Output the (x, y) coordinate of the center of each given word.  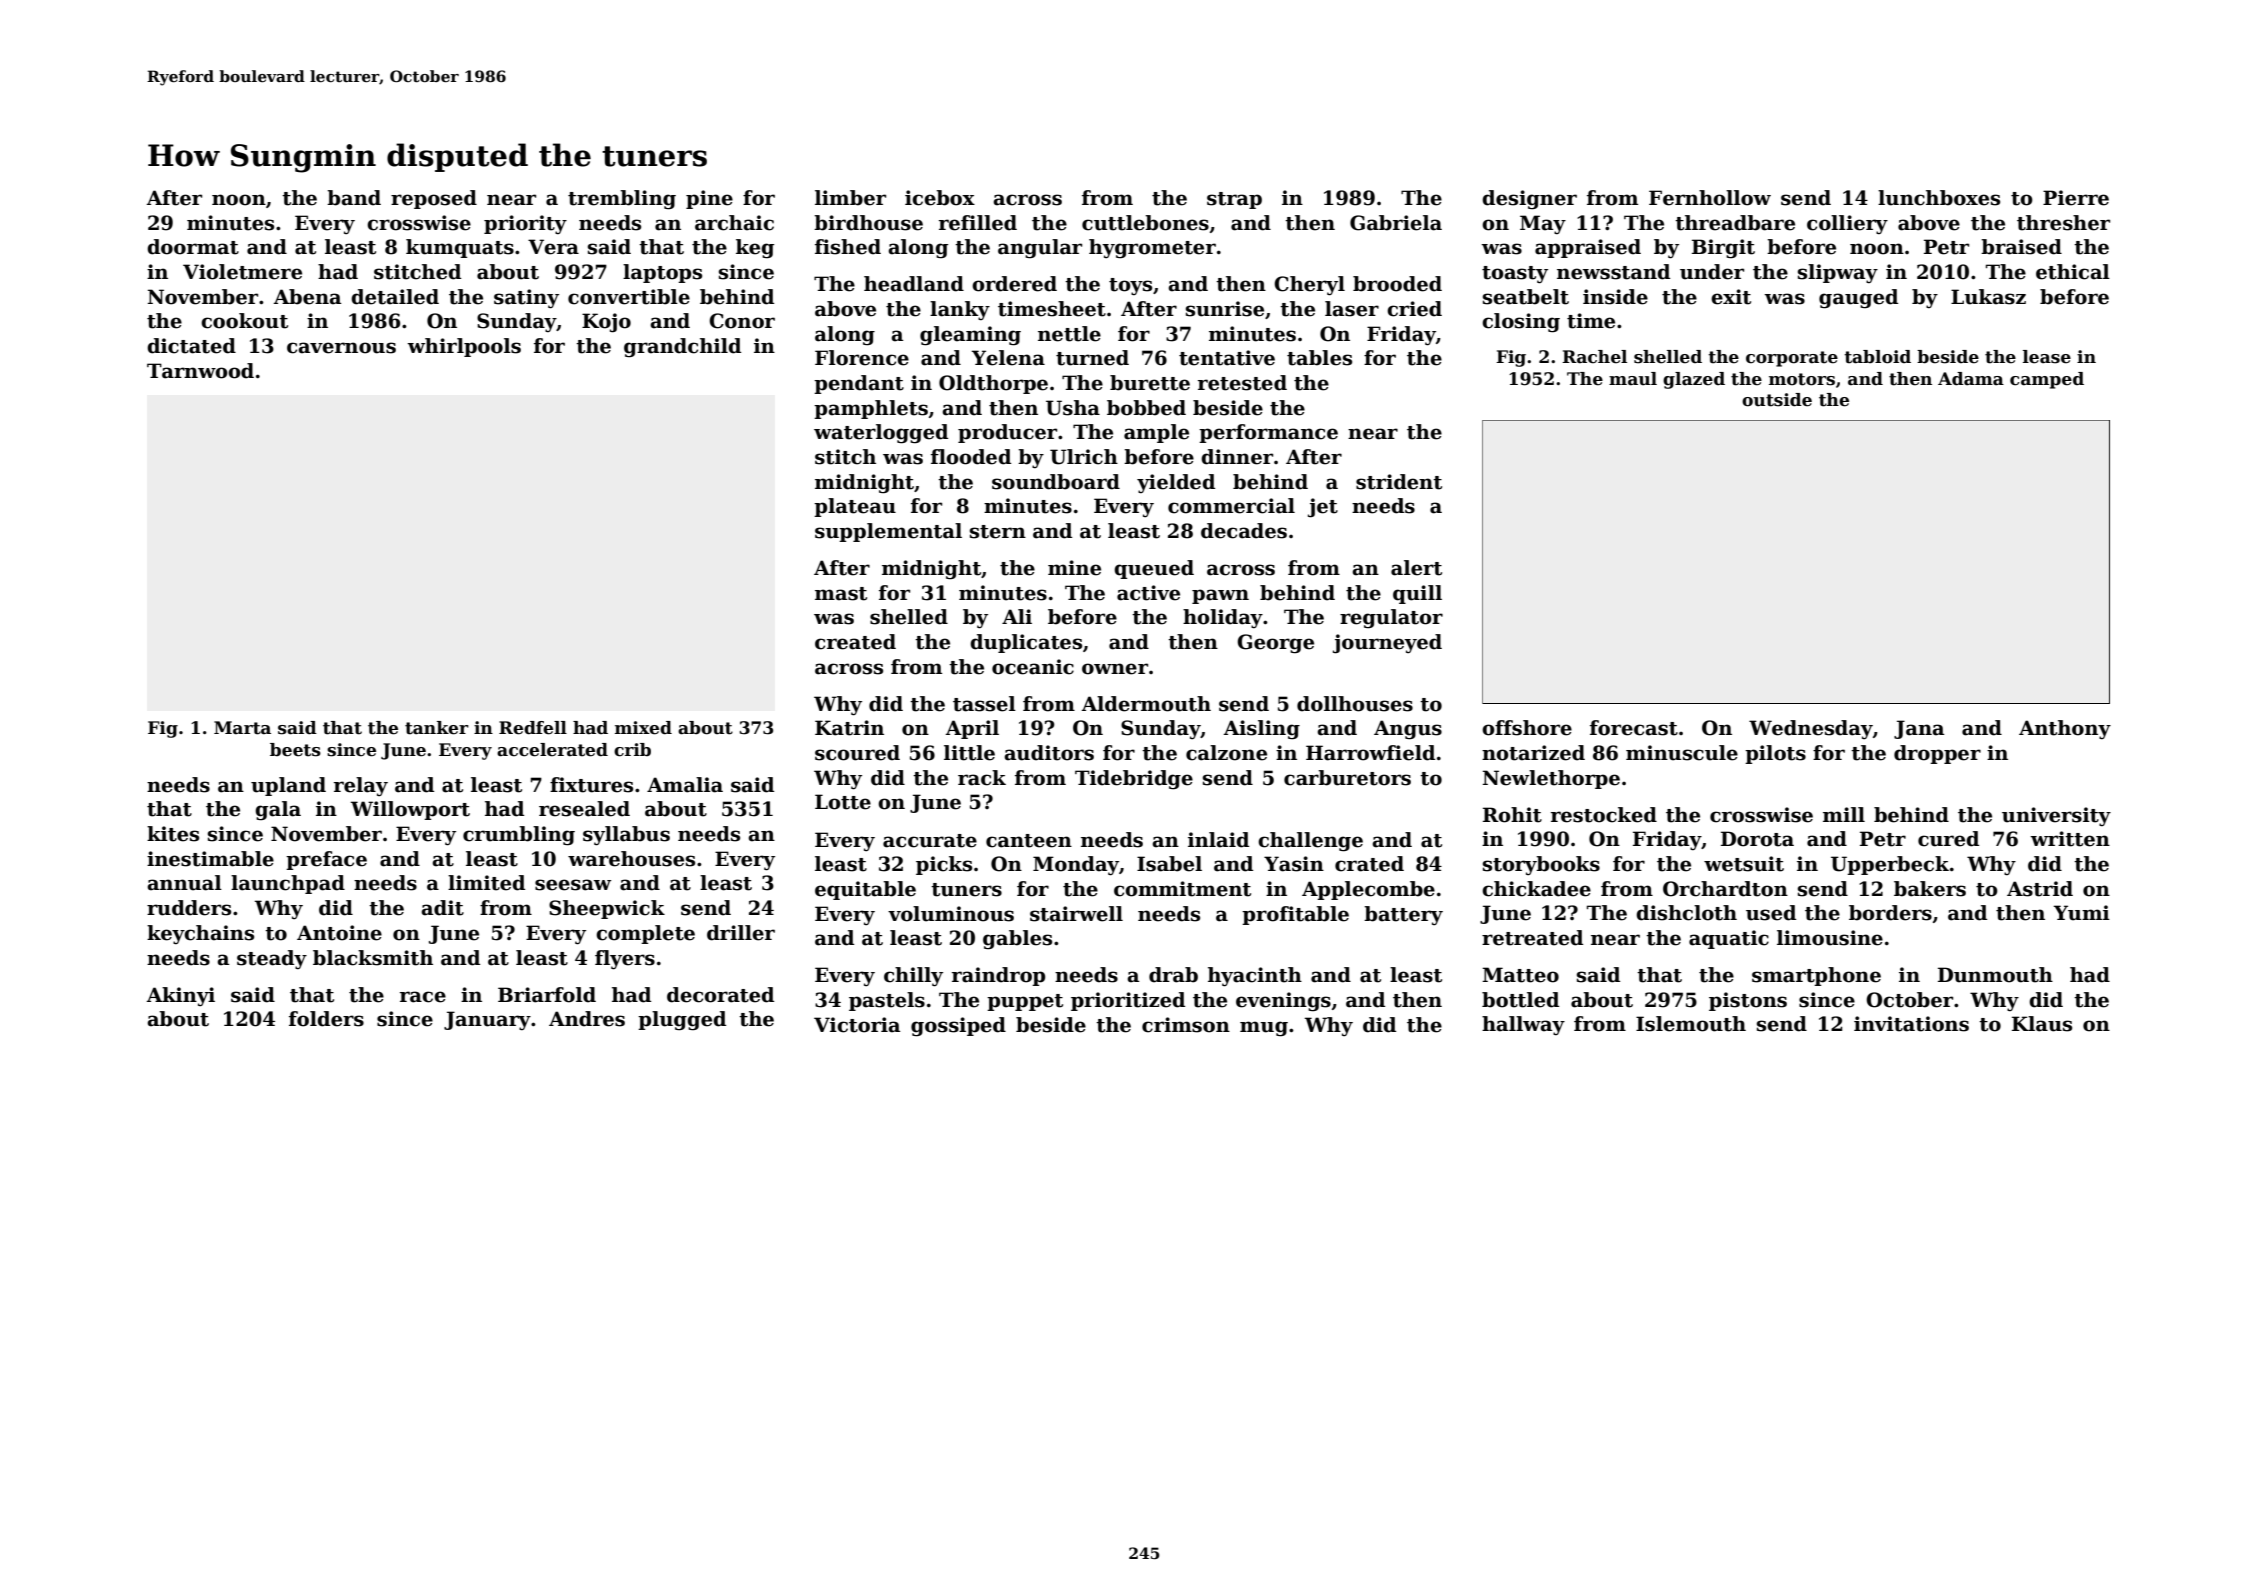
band (354, 198)
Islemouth (1691, 1024)
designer (1529, 200)
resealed (584, 809)
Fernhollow (1710, 198)
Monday (1076, 866)
